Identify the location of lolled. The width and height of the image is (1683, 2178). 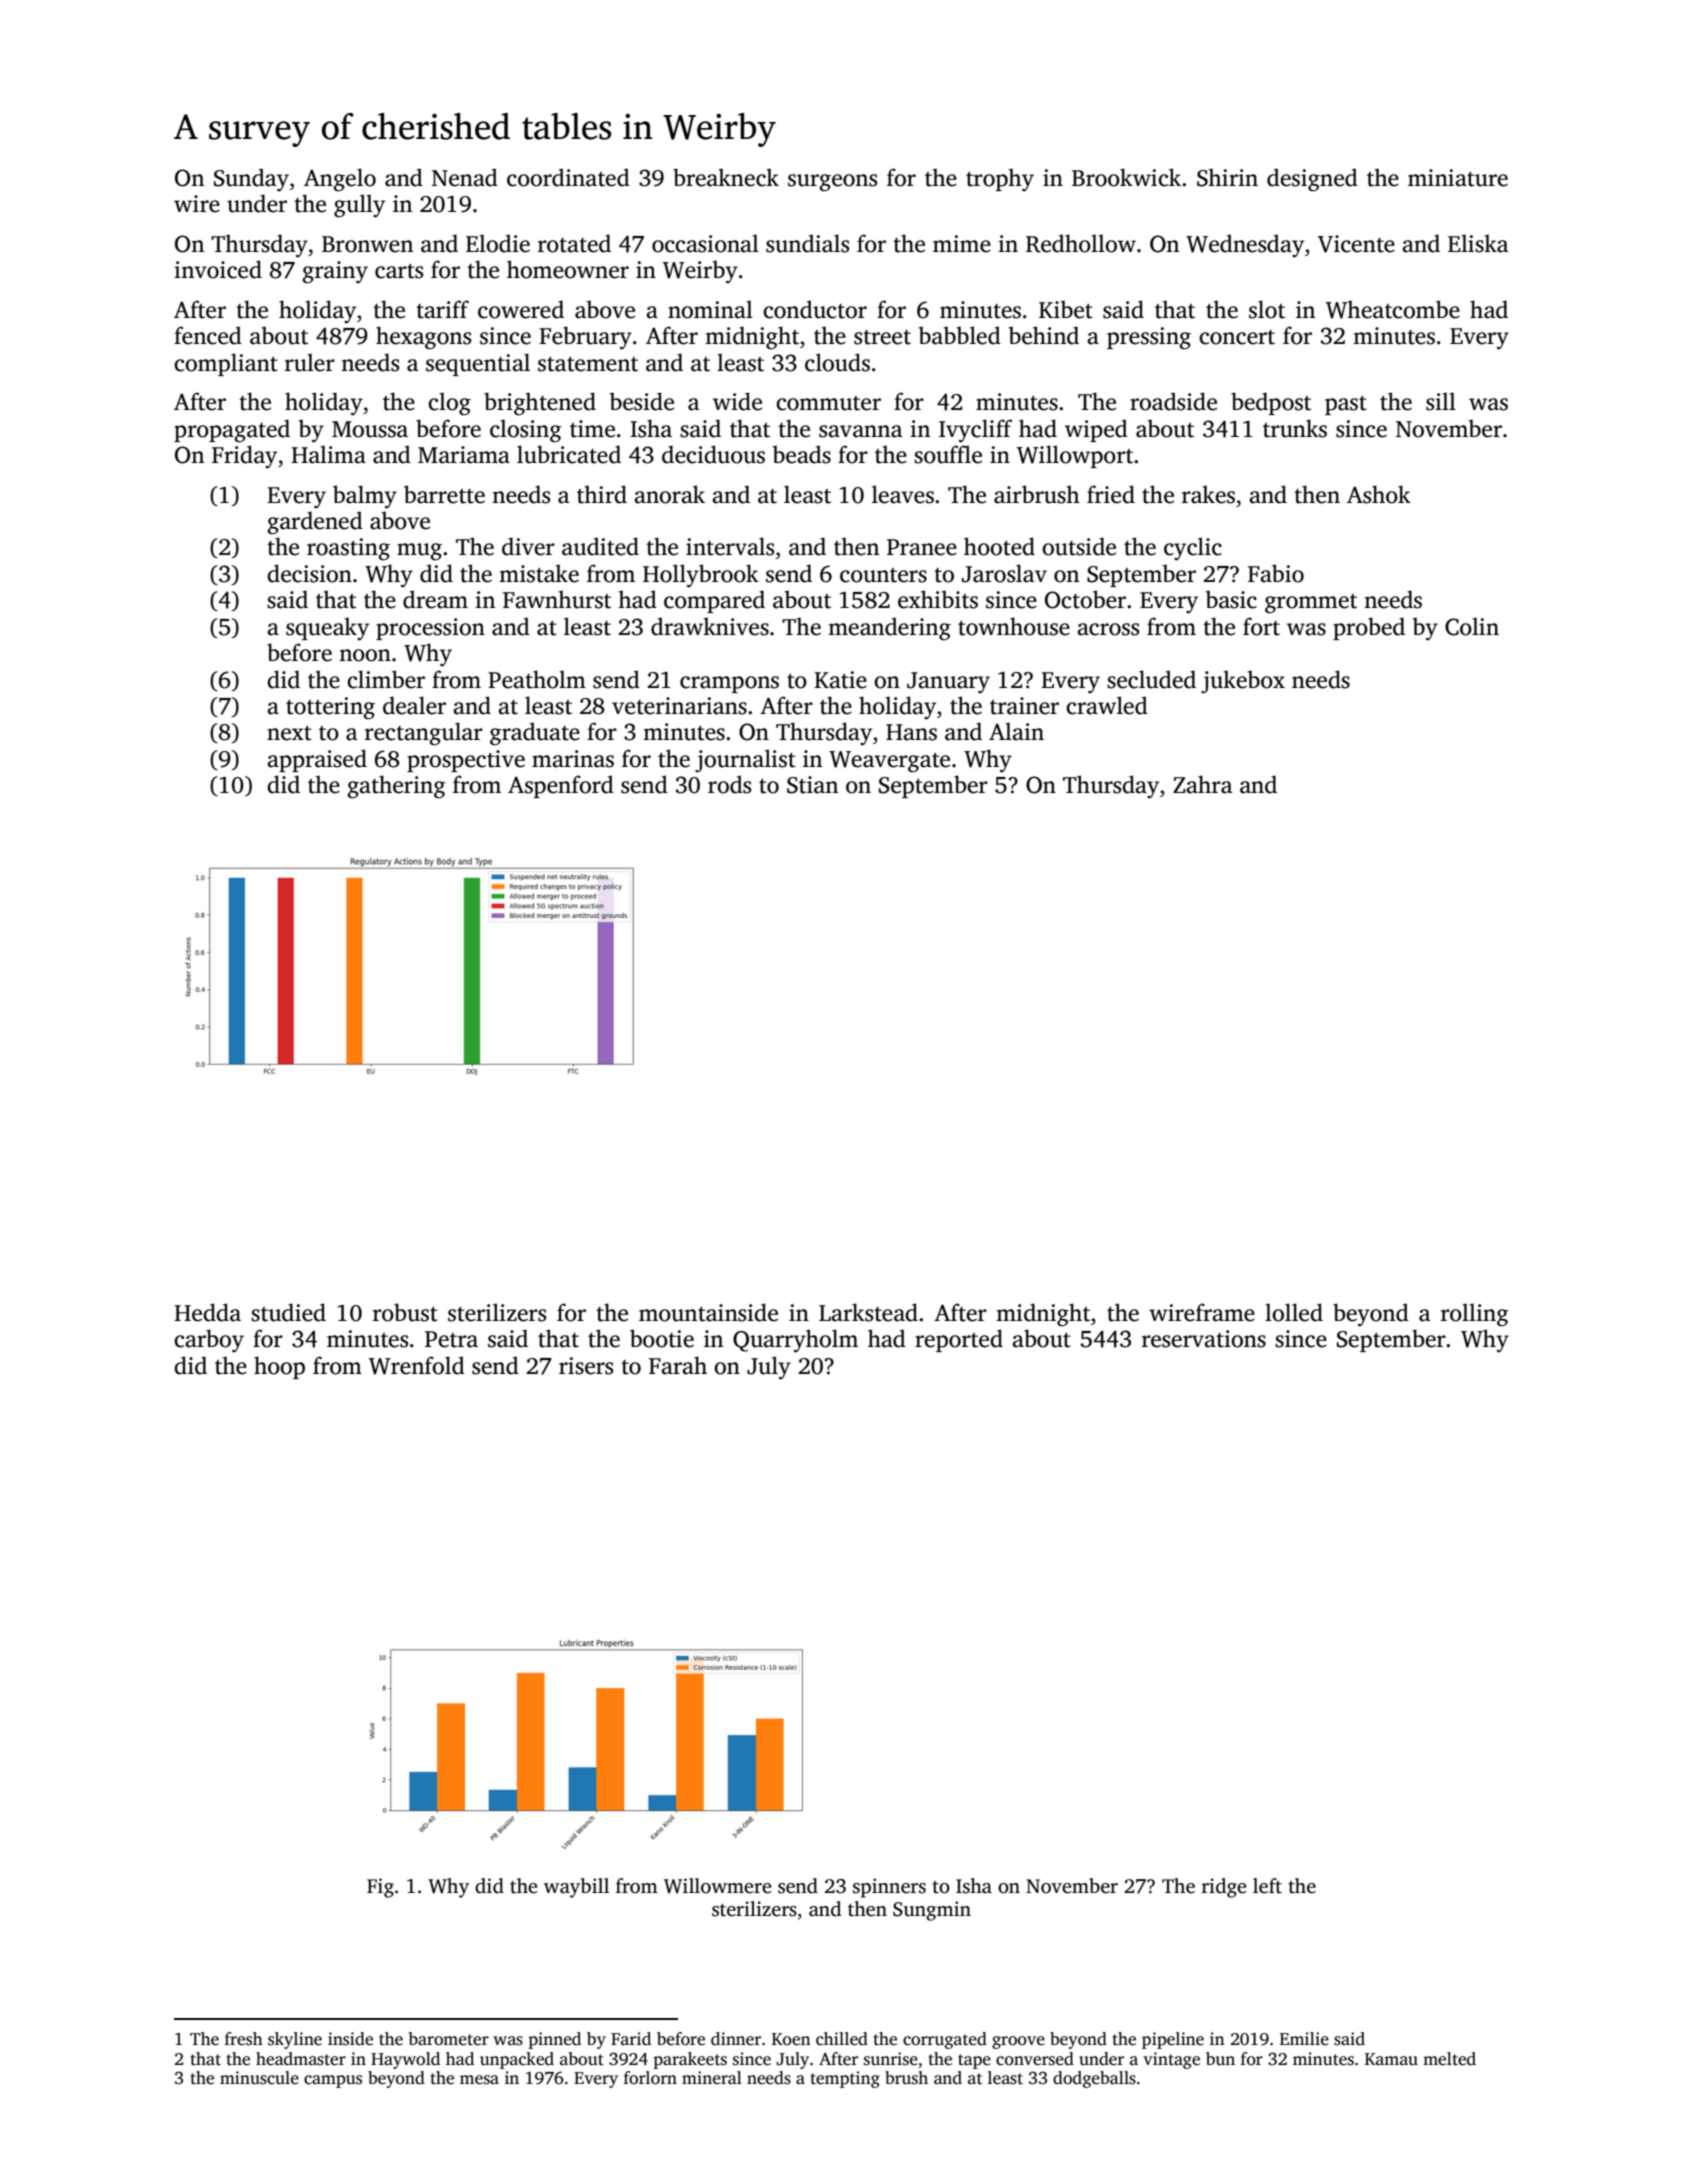
(1294, 1312).
